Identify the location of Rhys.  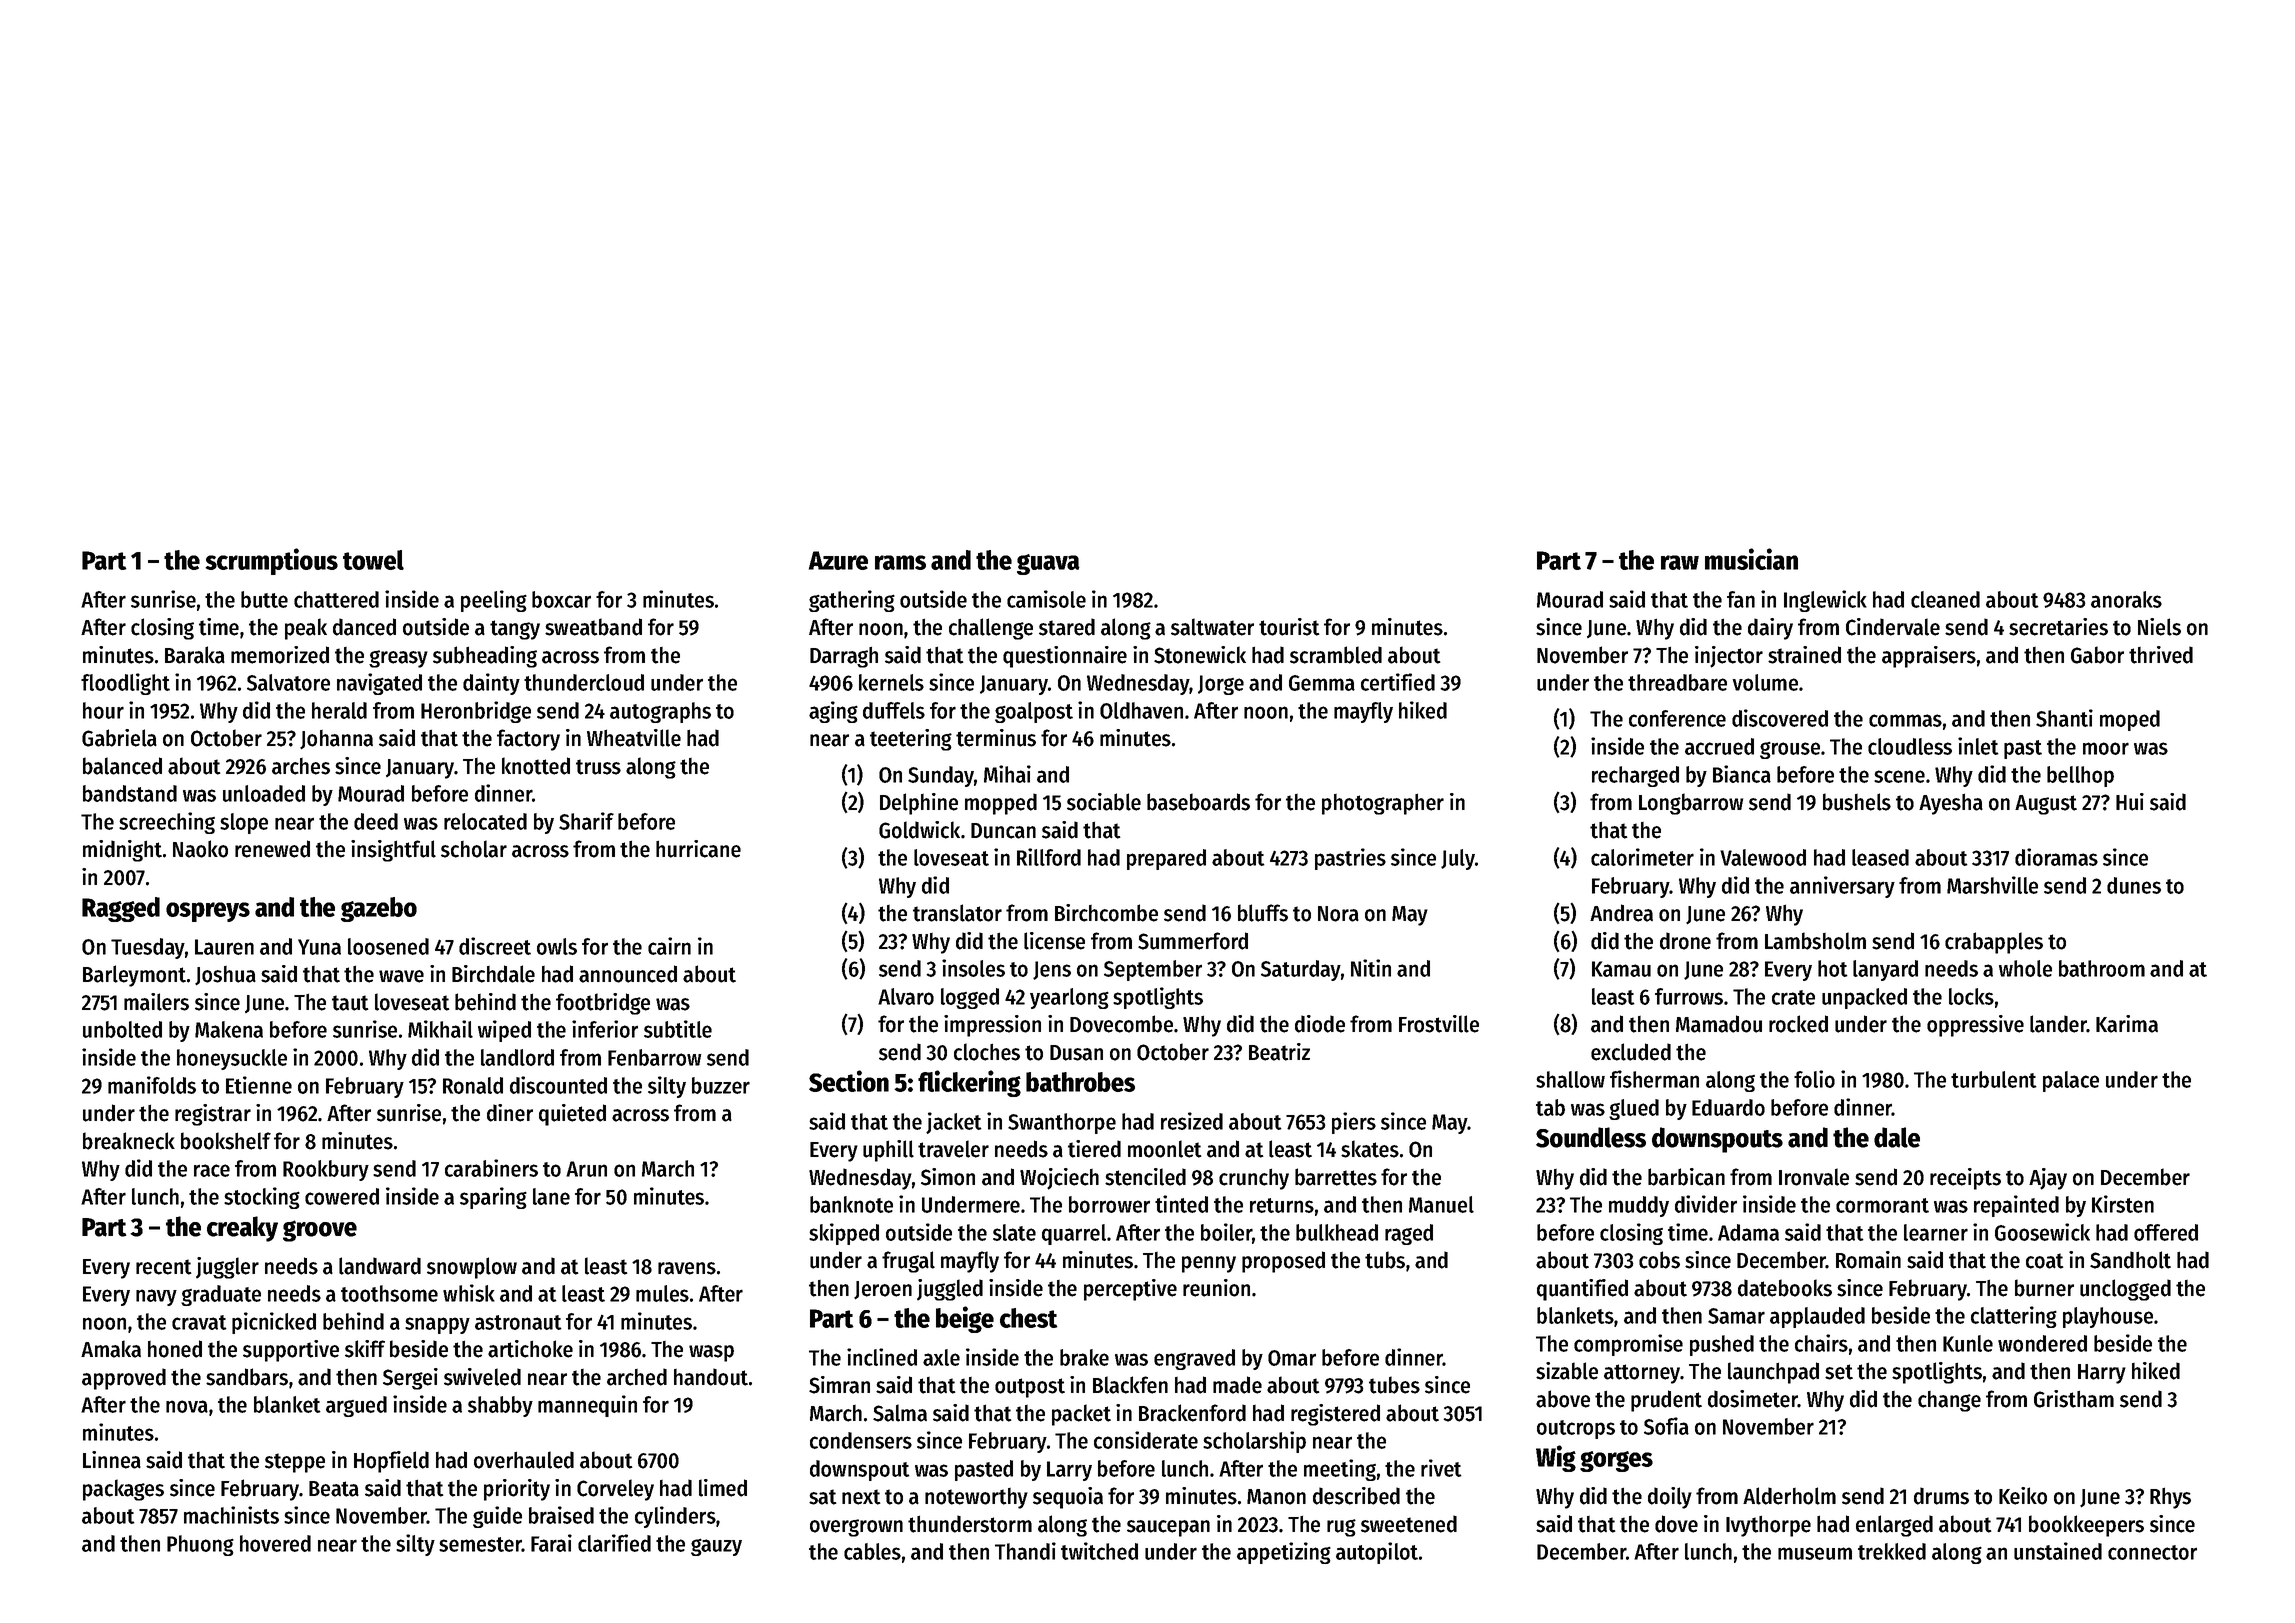
(2170, 1498).
